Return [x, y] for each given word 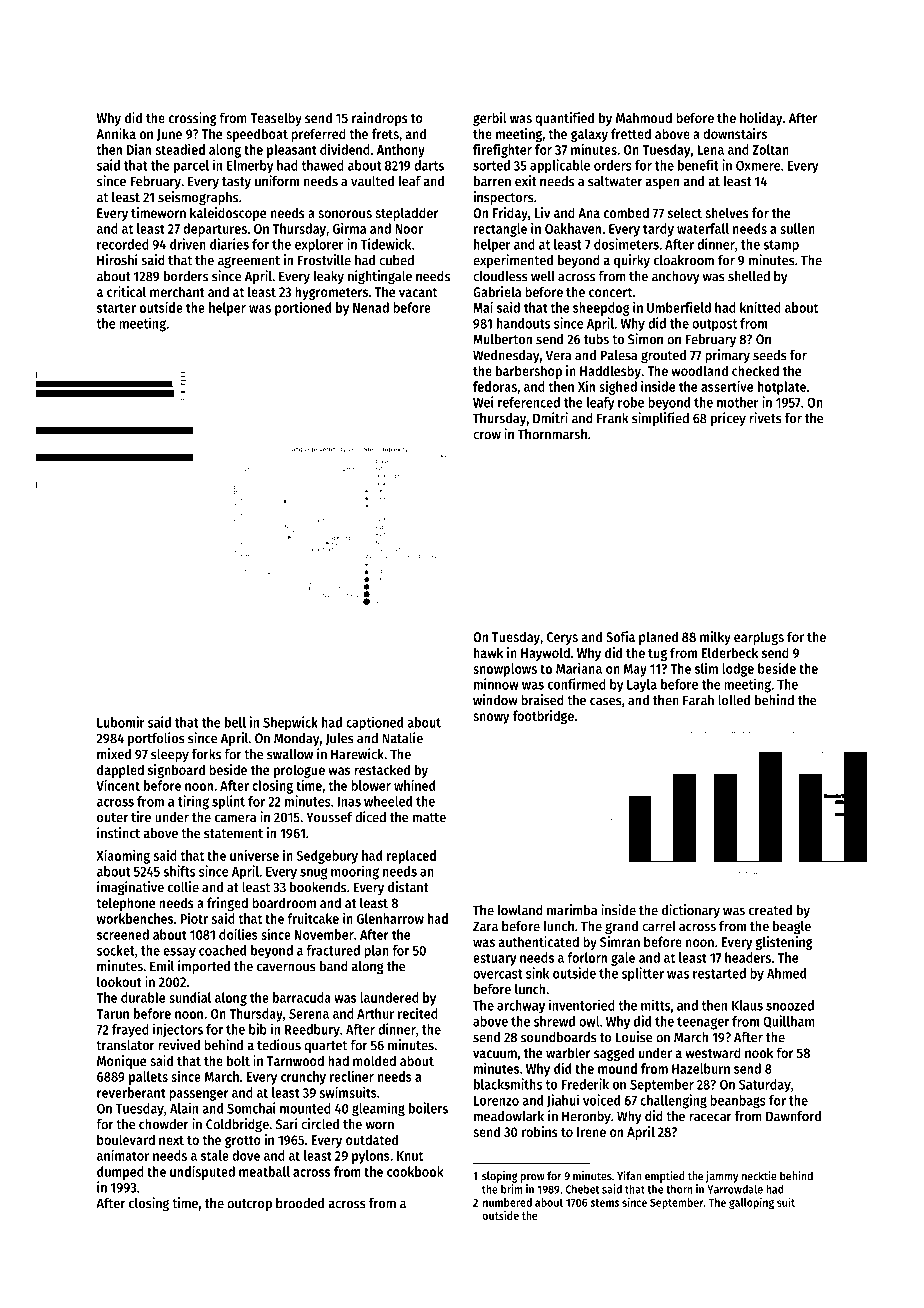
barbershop [529, 372]
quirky [632, 261]
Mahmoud [644, 117]
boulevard [126, 1139]
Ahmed [786, 973]
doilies [238, 934]
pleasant [292, 151]
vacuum [495, 1054]
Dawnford [793, 1116]
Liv [542, 212]
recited [418, 1013]
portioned [303, 309]
